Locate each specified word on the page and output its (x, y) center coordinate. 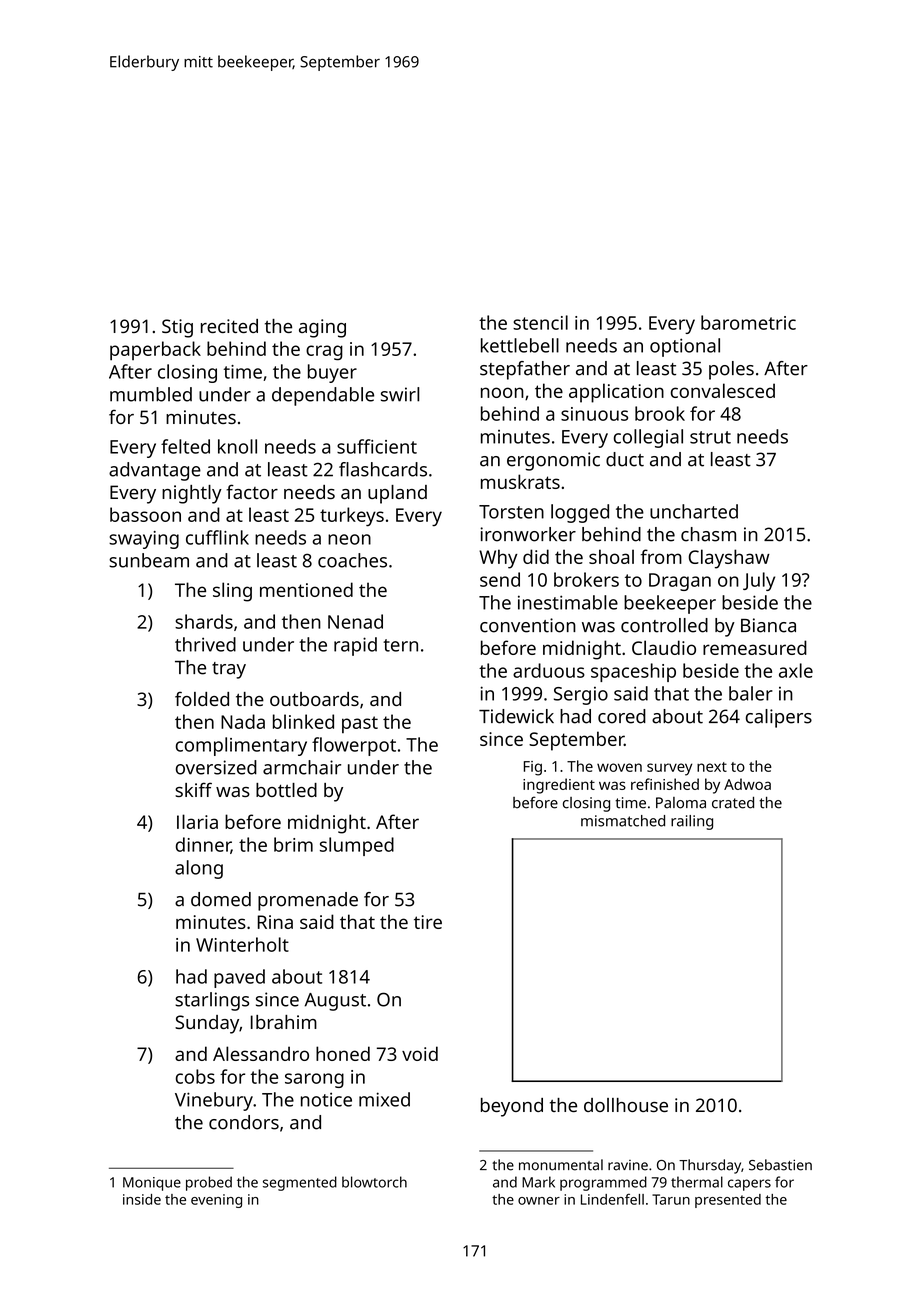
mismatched (623, 821)
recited (229, 326)
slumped (357, 846)
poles (731, 370)
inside (142, 1199)
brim (293, 844)
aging (322, 328)
